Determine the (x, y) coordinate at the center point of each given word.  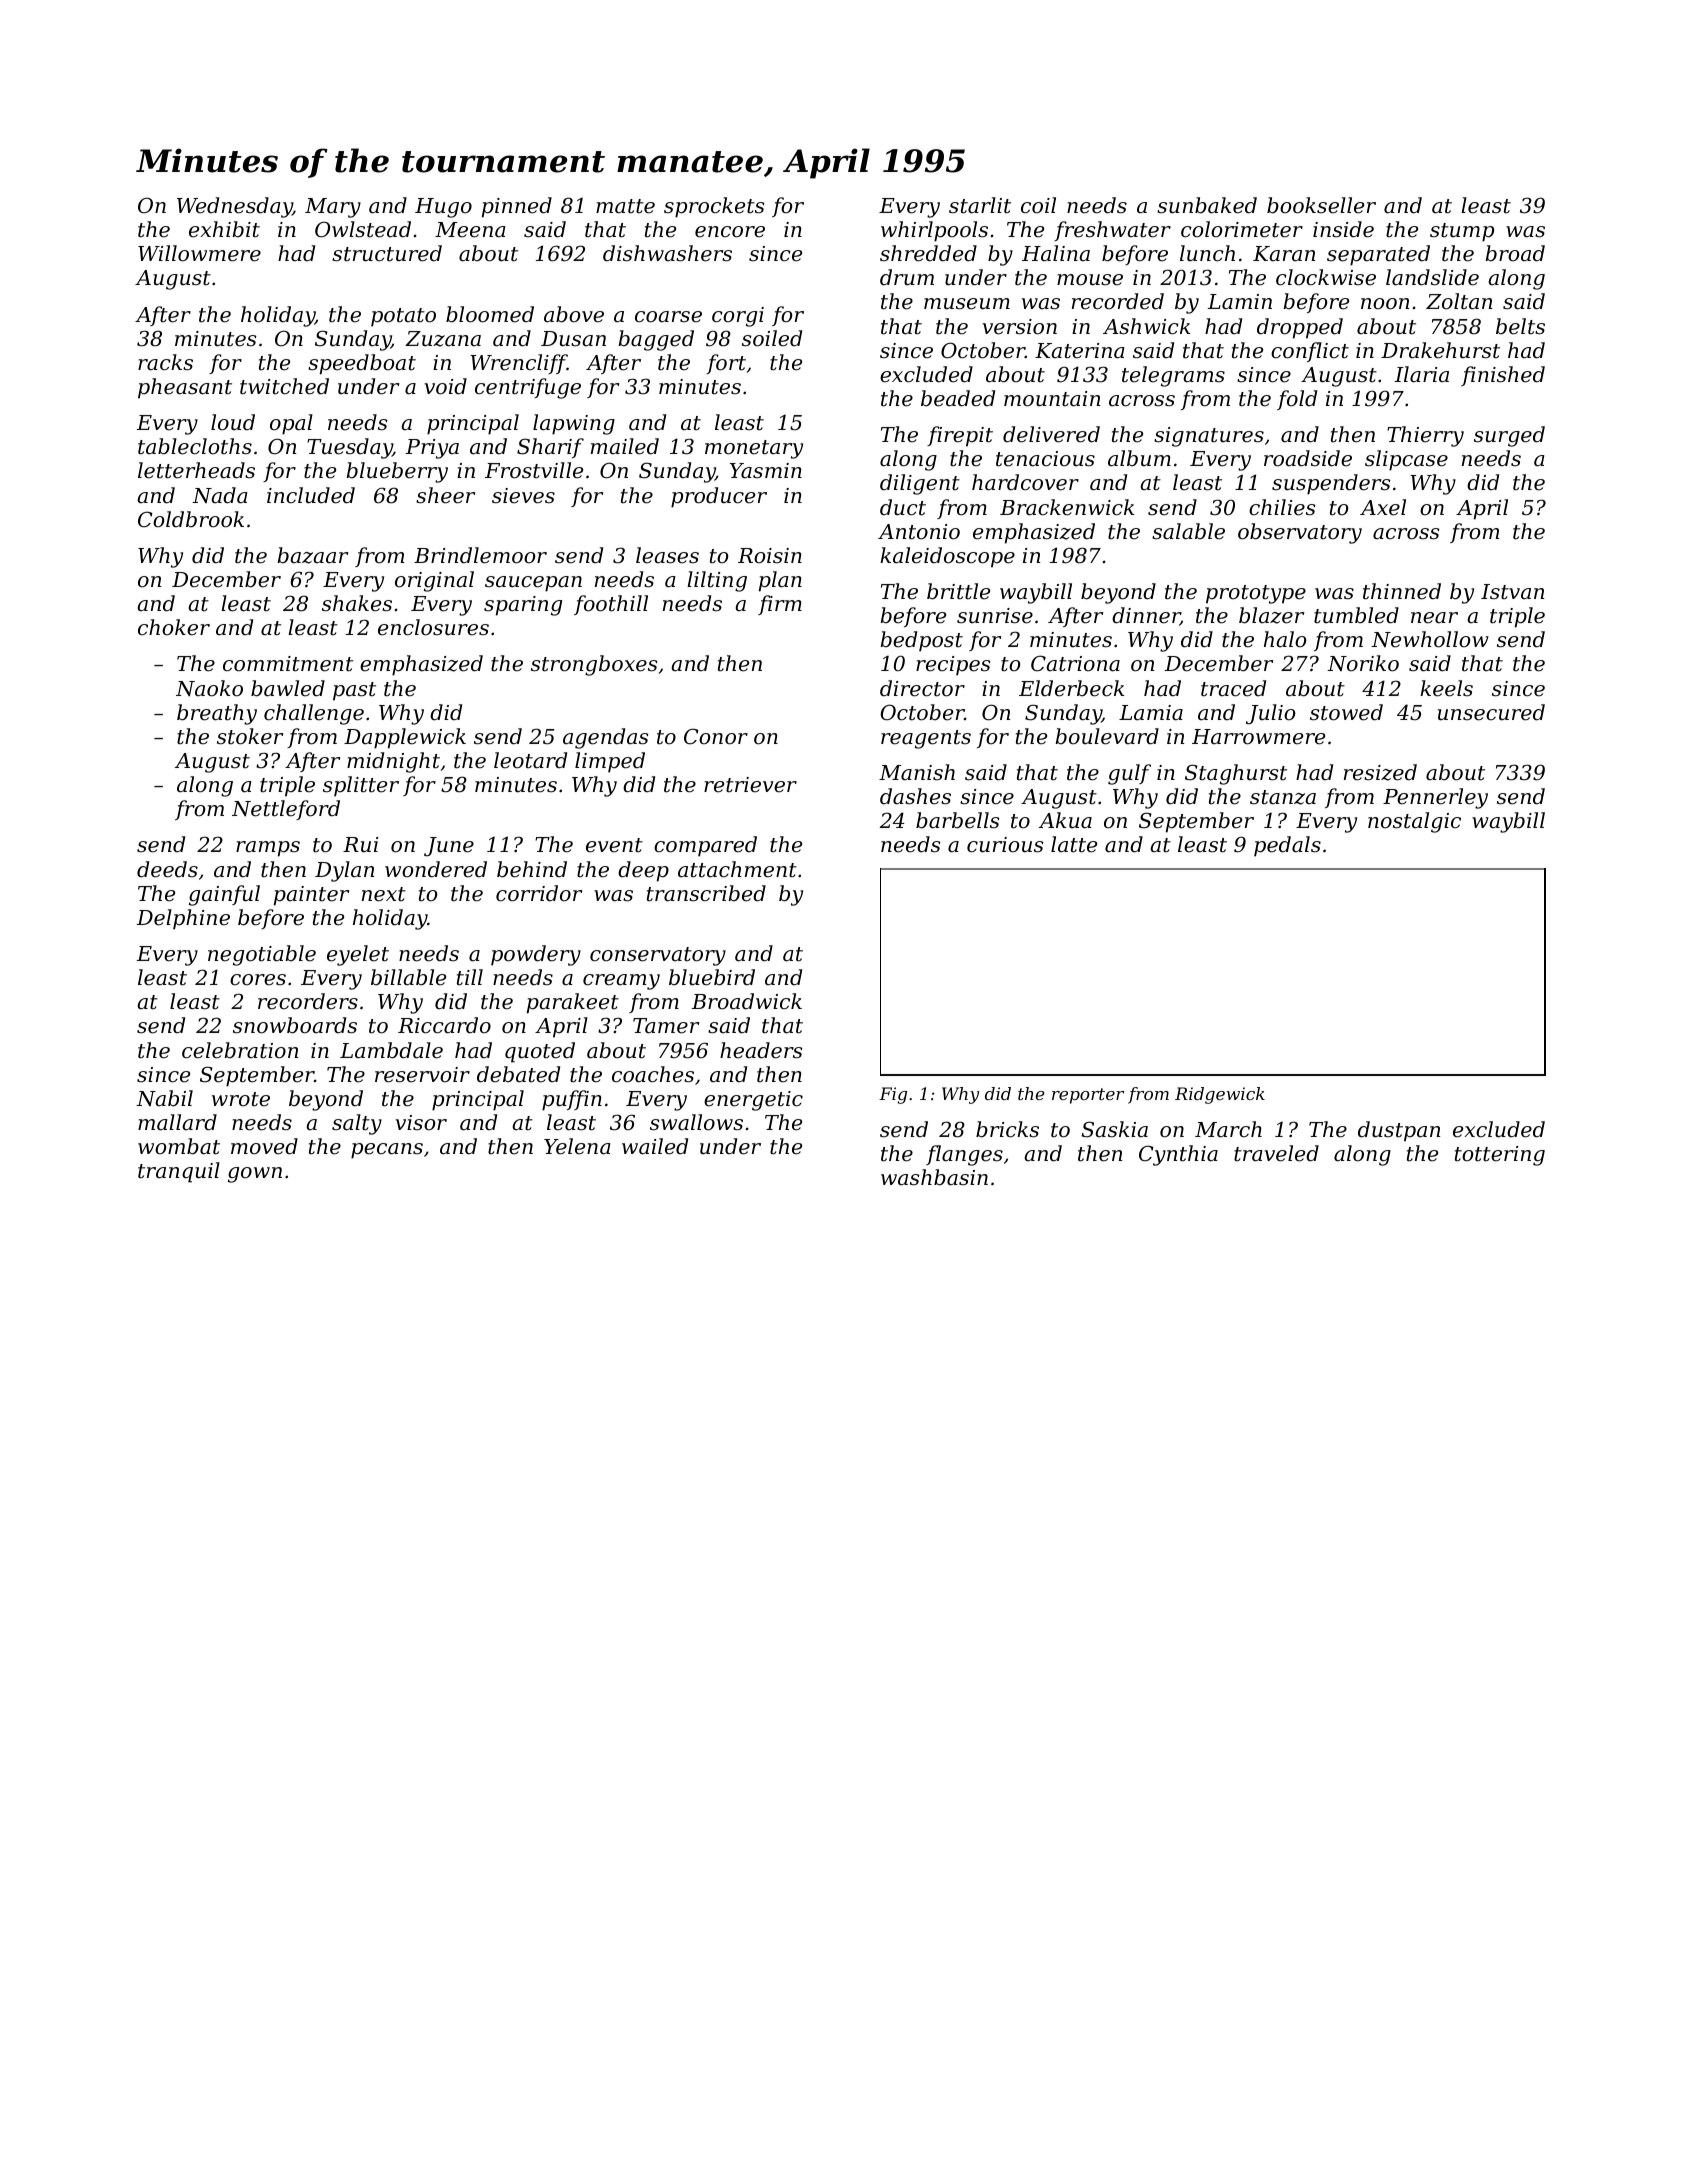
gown (255, 1175)
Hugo (443, 208)
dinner (1146, 616)
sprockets (714, 207)
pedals (1287, 846)
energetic (753, 1101)
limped (610, 762)
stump (1462, 232)
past (354, 691)
